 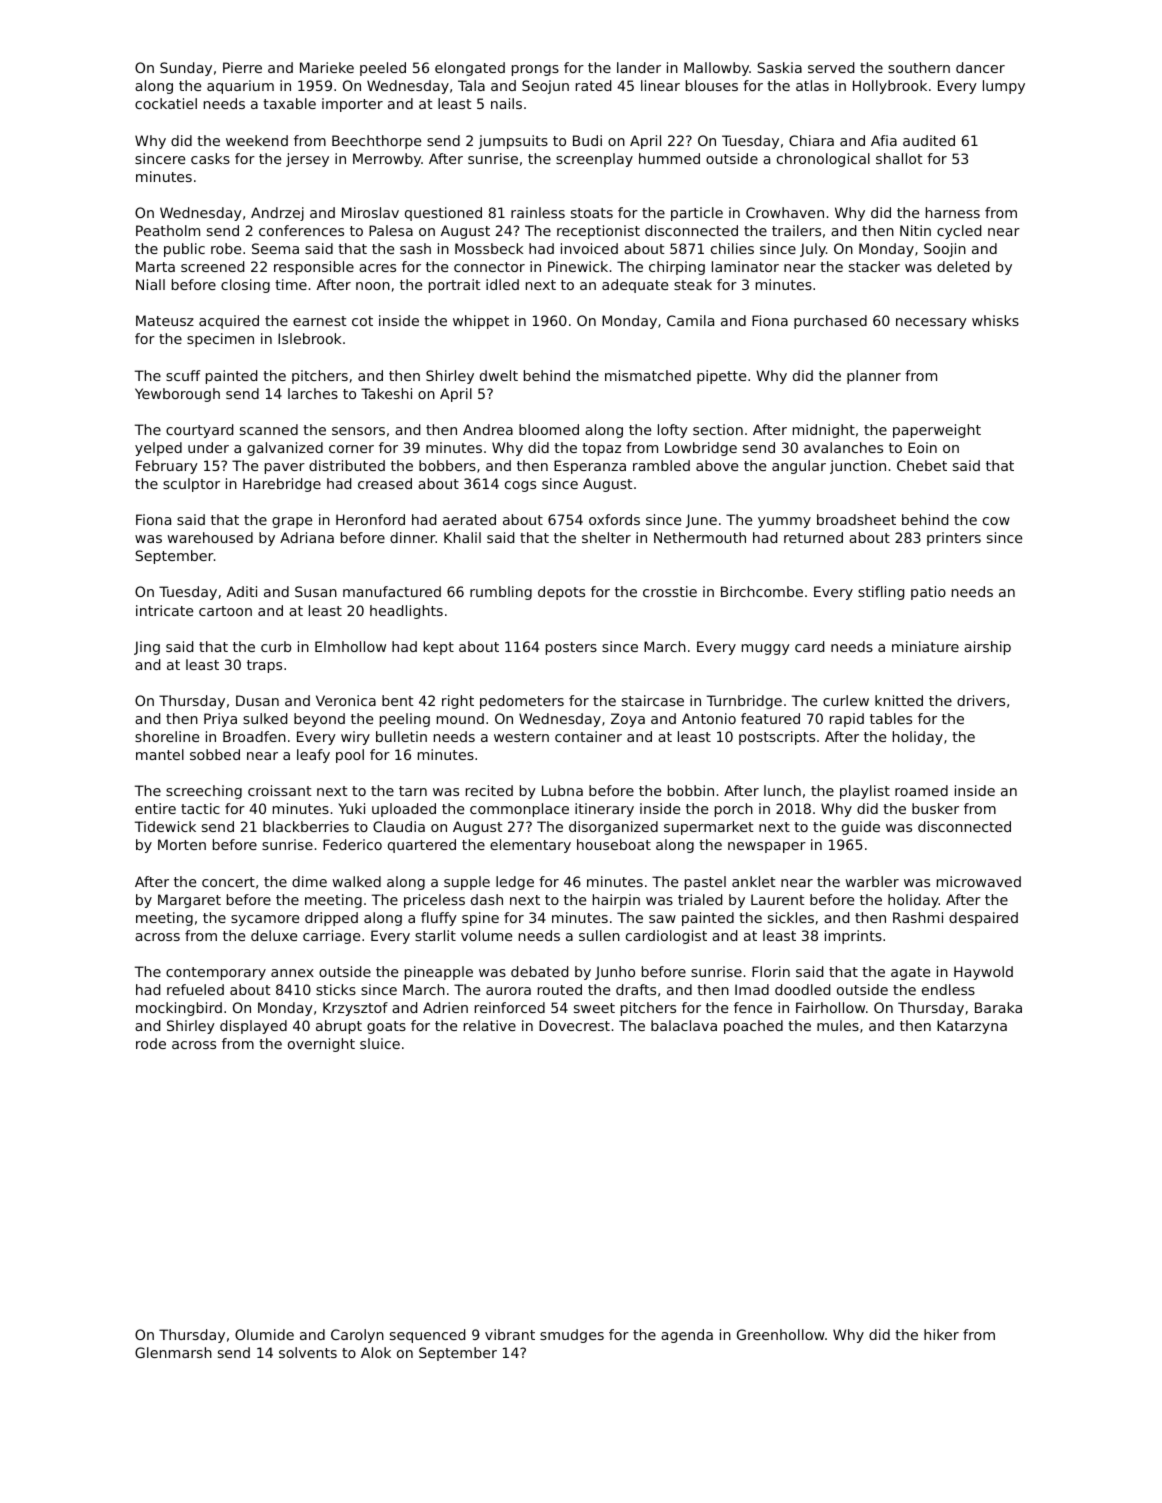 What do you see at coordinates (182, 844) in the page?
I see `Morten` at bounding box center [182, 844].
